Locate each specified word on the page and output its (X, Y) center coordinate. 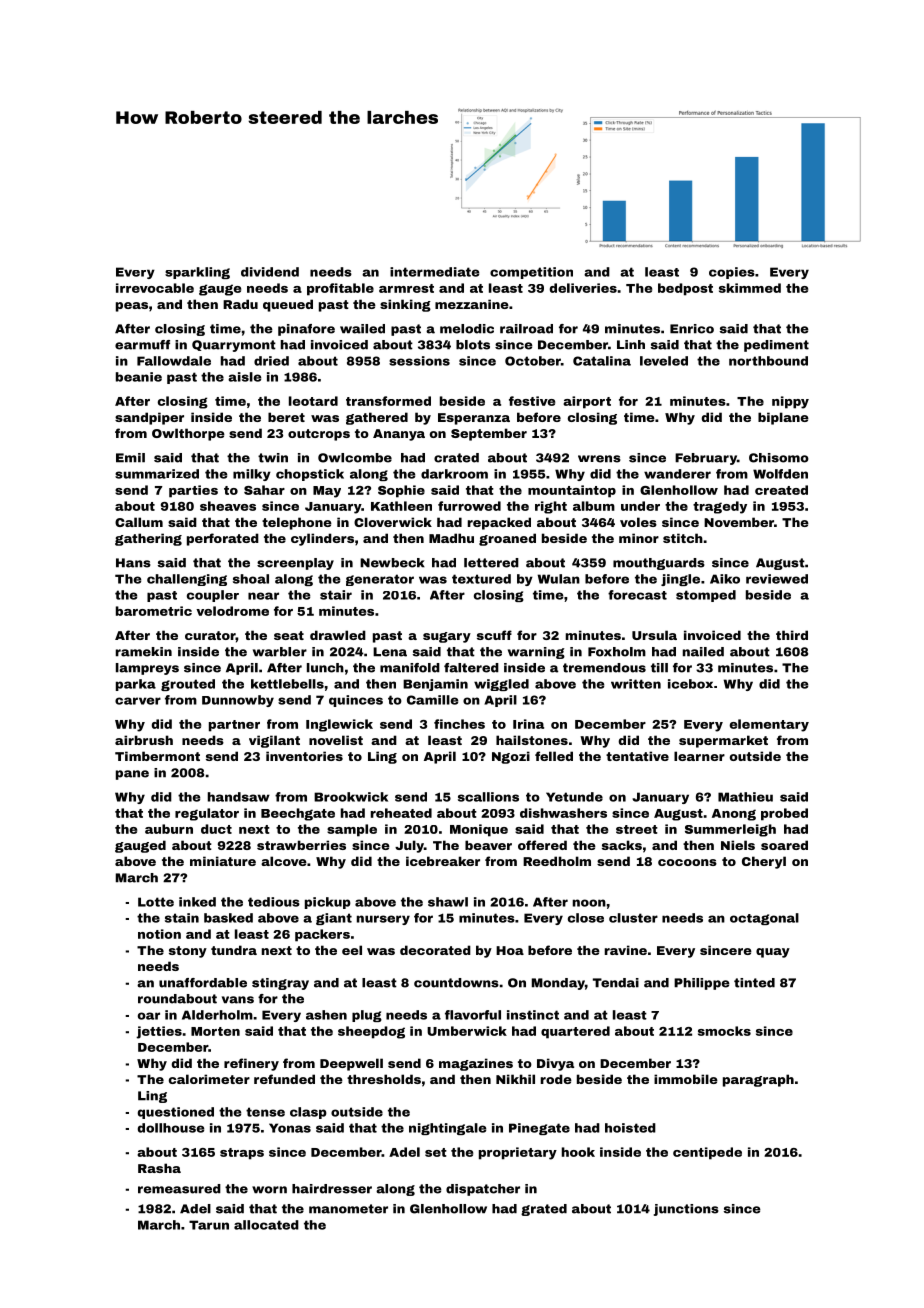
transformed (388, 401)
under (640, 506)
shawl (448, 902)
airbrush (144, 740)
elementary (769, 725)
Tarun (209, 1225)
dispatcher (483, 1190)
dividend (270, 272)
